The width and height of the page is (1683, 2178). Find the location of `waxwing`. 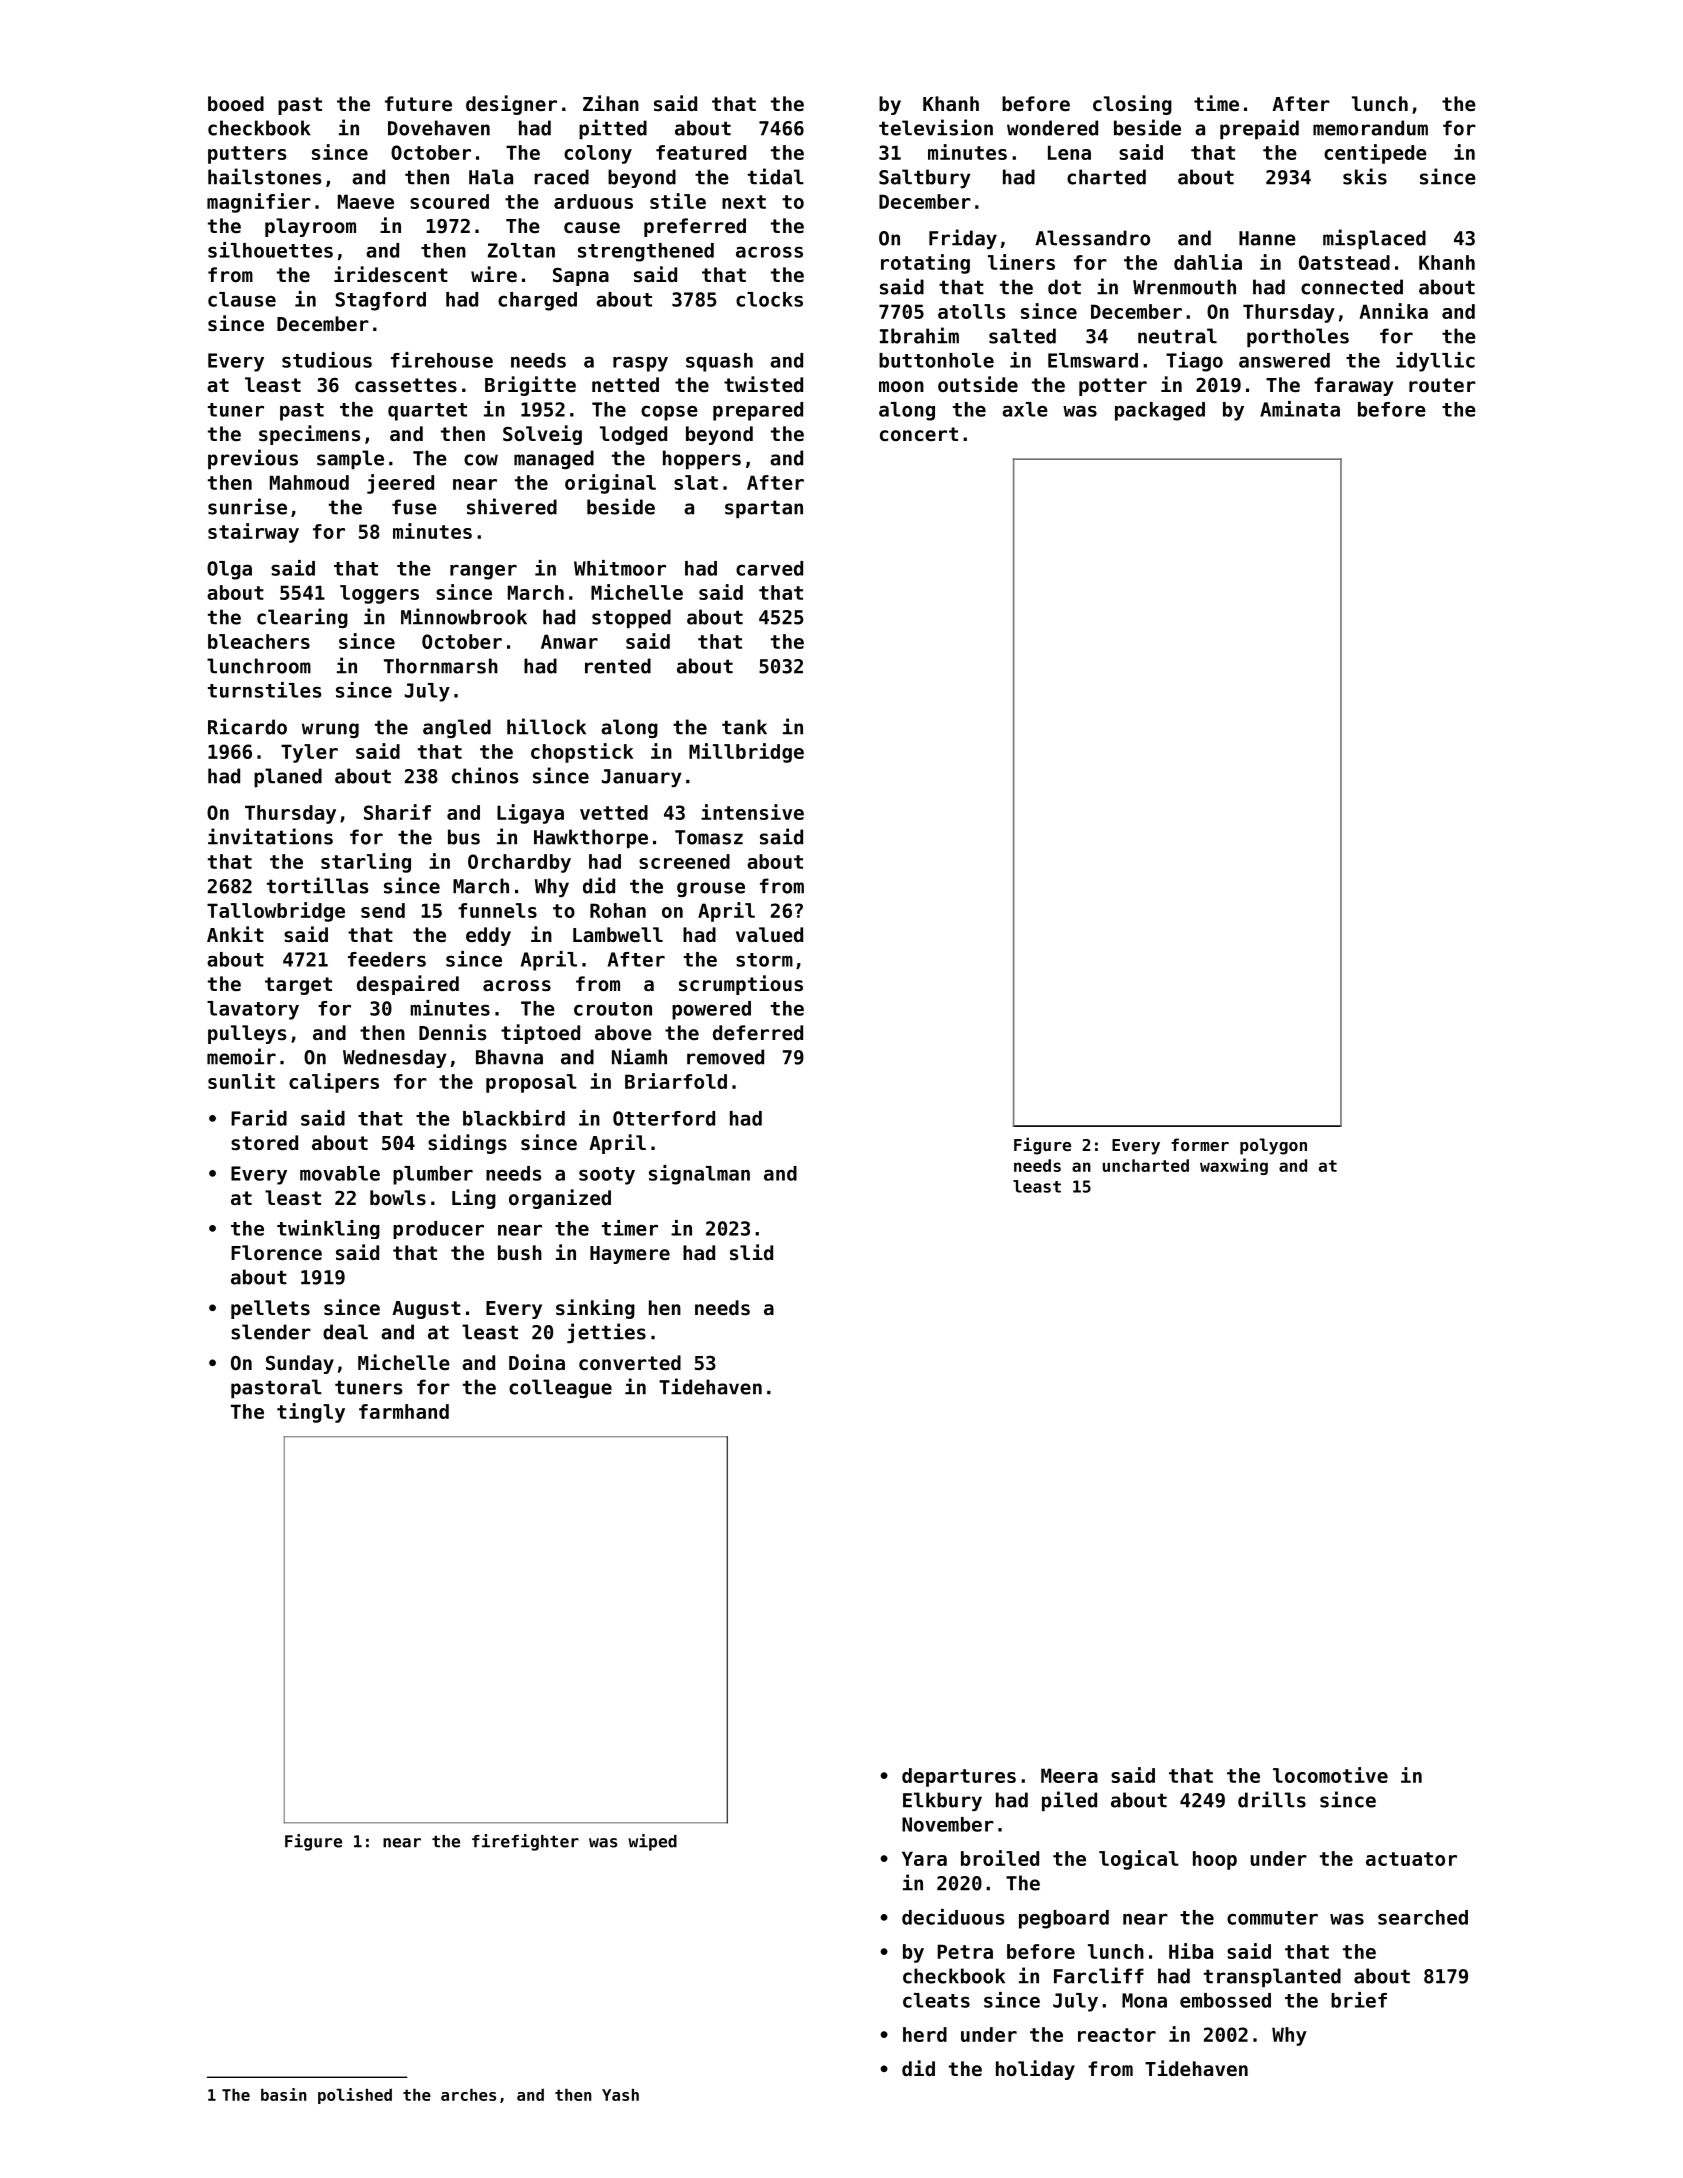

waxwing is located at coordinates (1234, 1166).
